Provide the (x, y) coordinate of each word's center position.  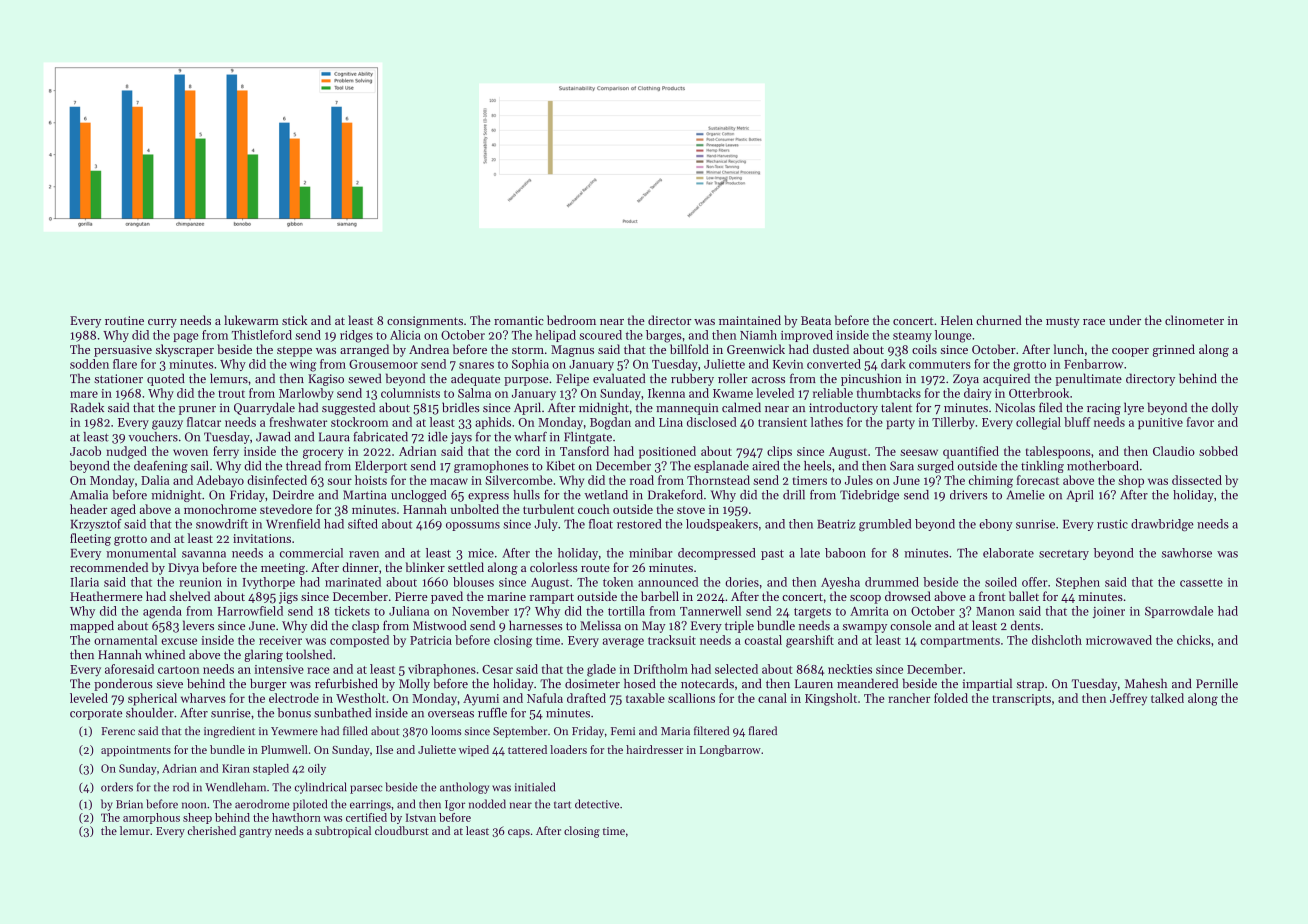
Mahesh (1146, 683)
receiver (280, 640)
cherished (212, 830)
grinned (1174, 350)
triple (739, 626)
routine (124, 320)
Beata (816, 320)
